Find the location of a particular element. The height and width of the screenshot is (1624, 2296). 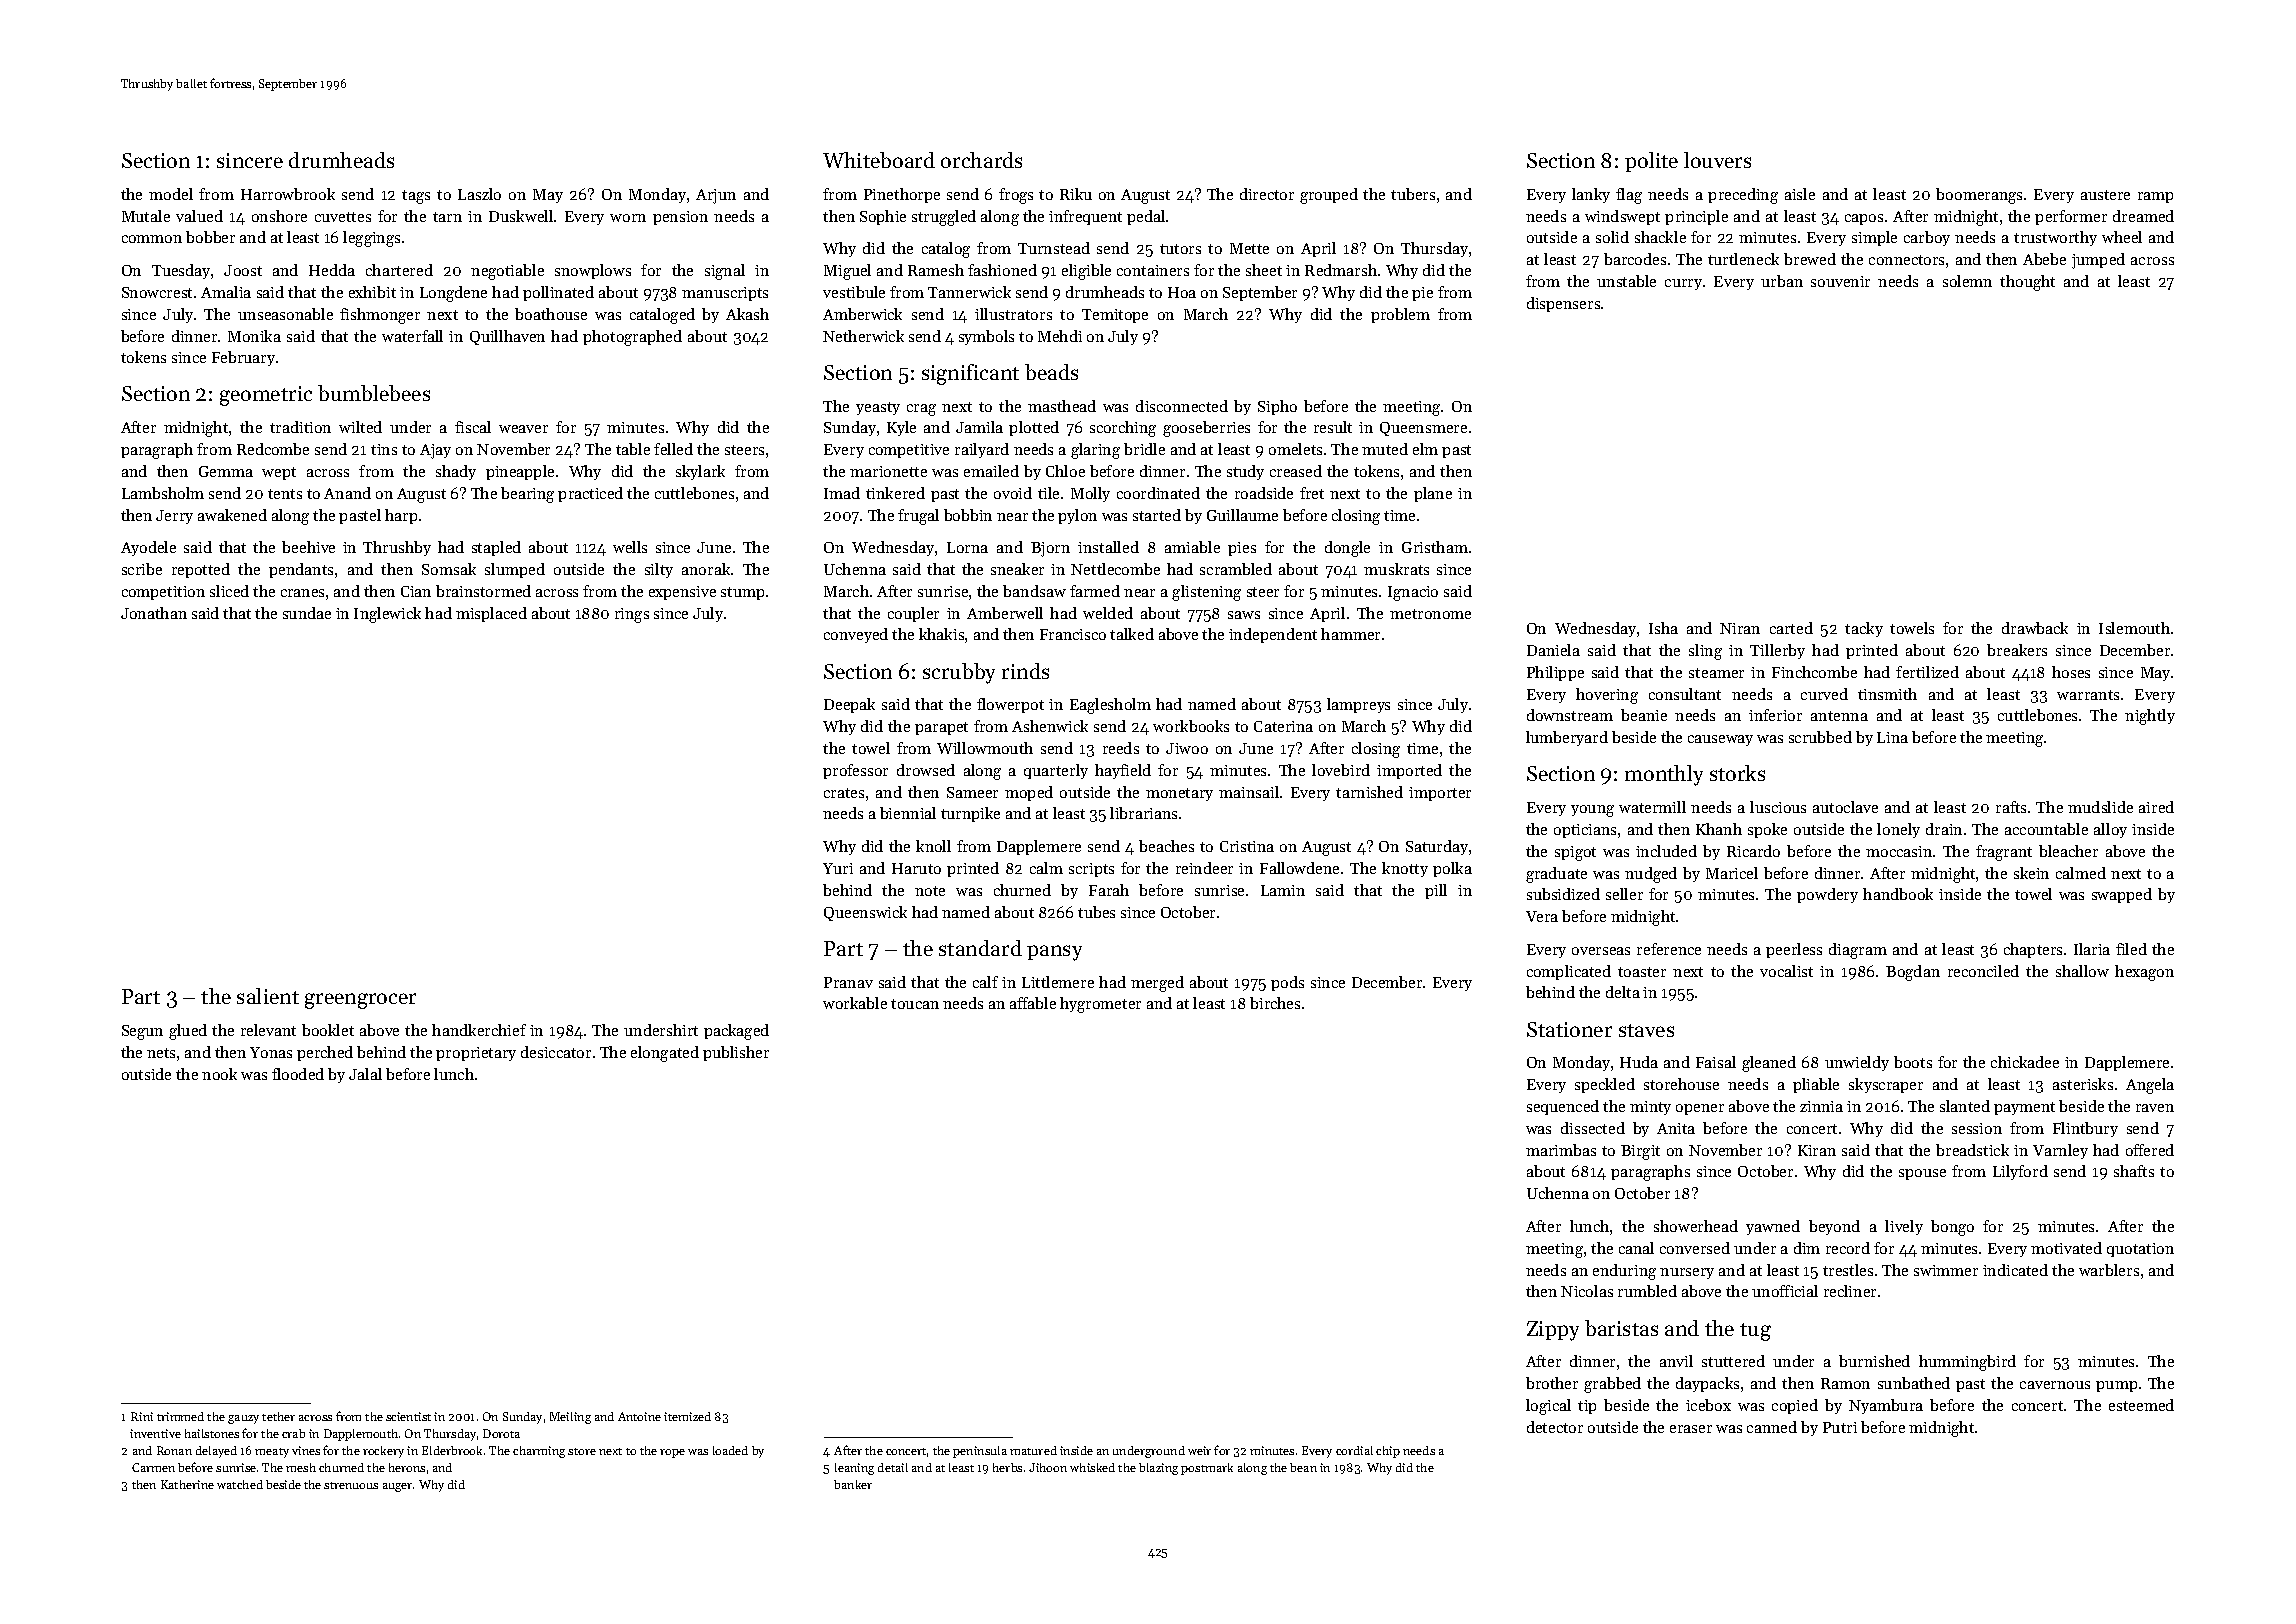

negotiable is located at coordinates (507, 272).
